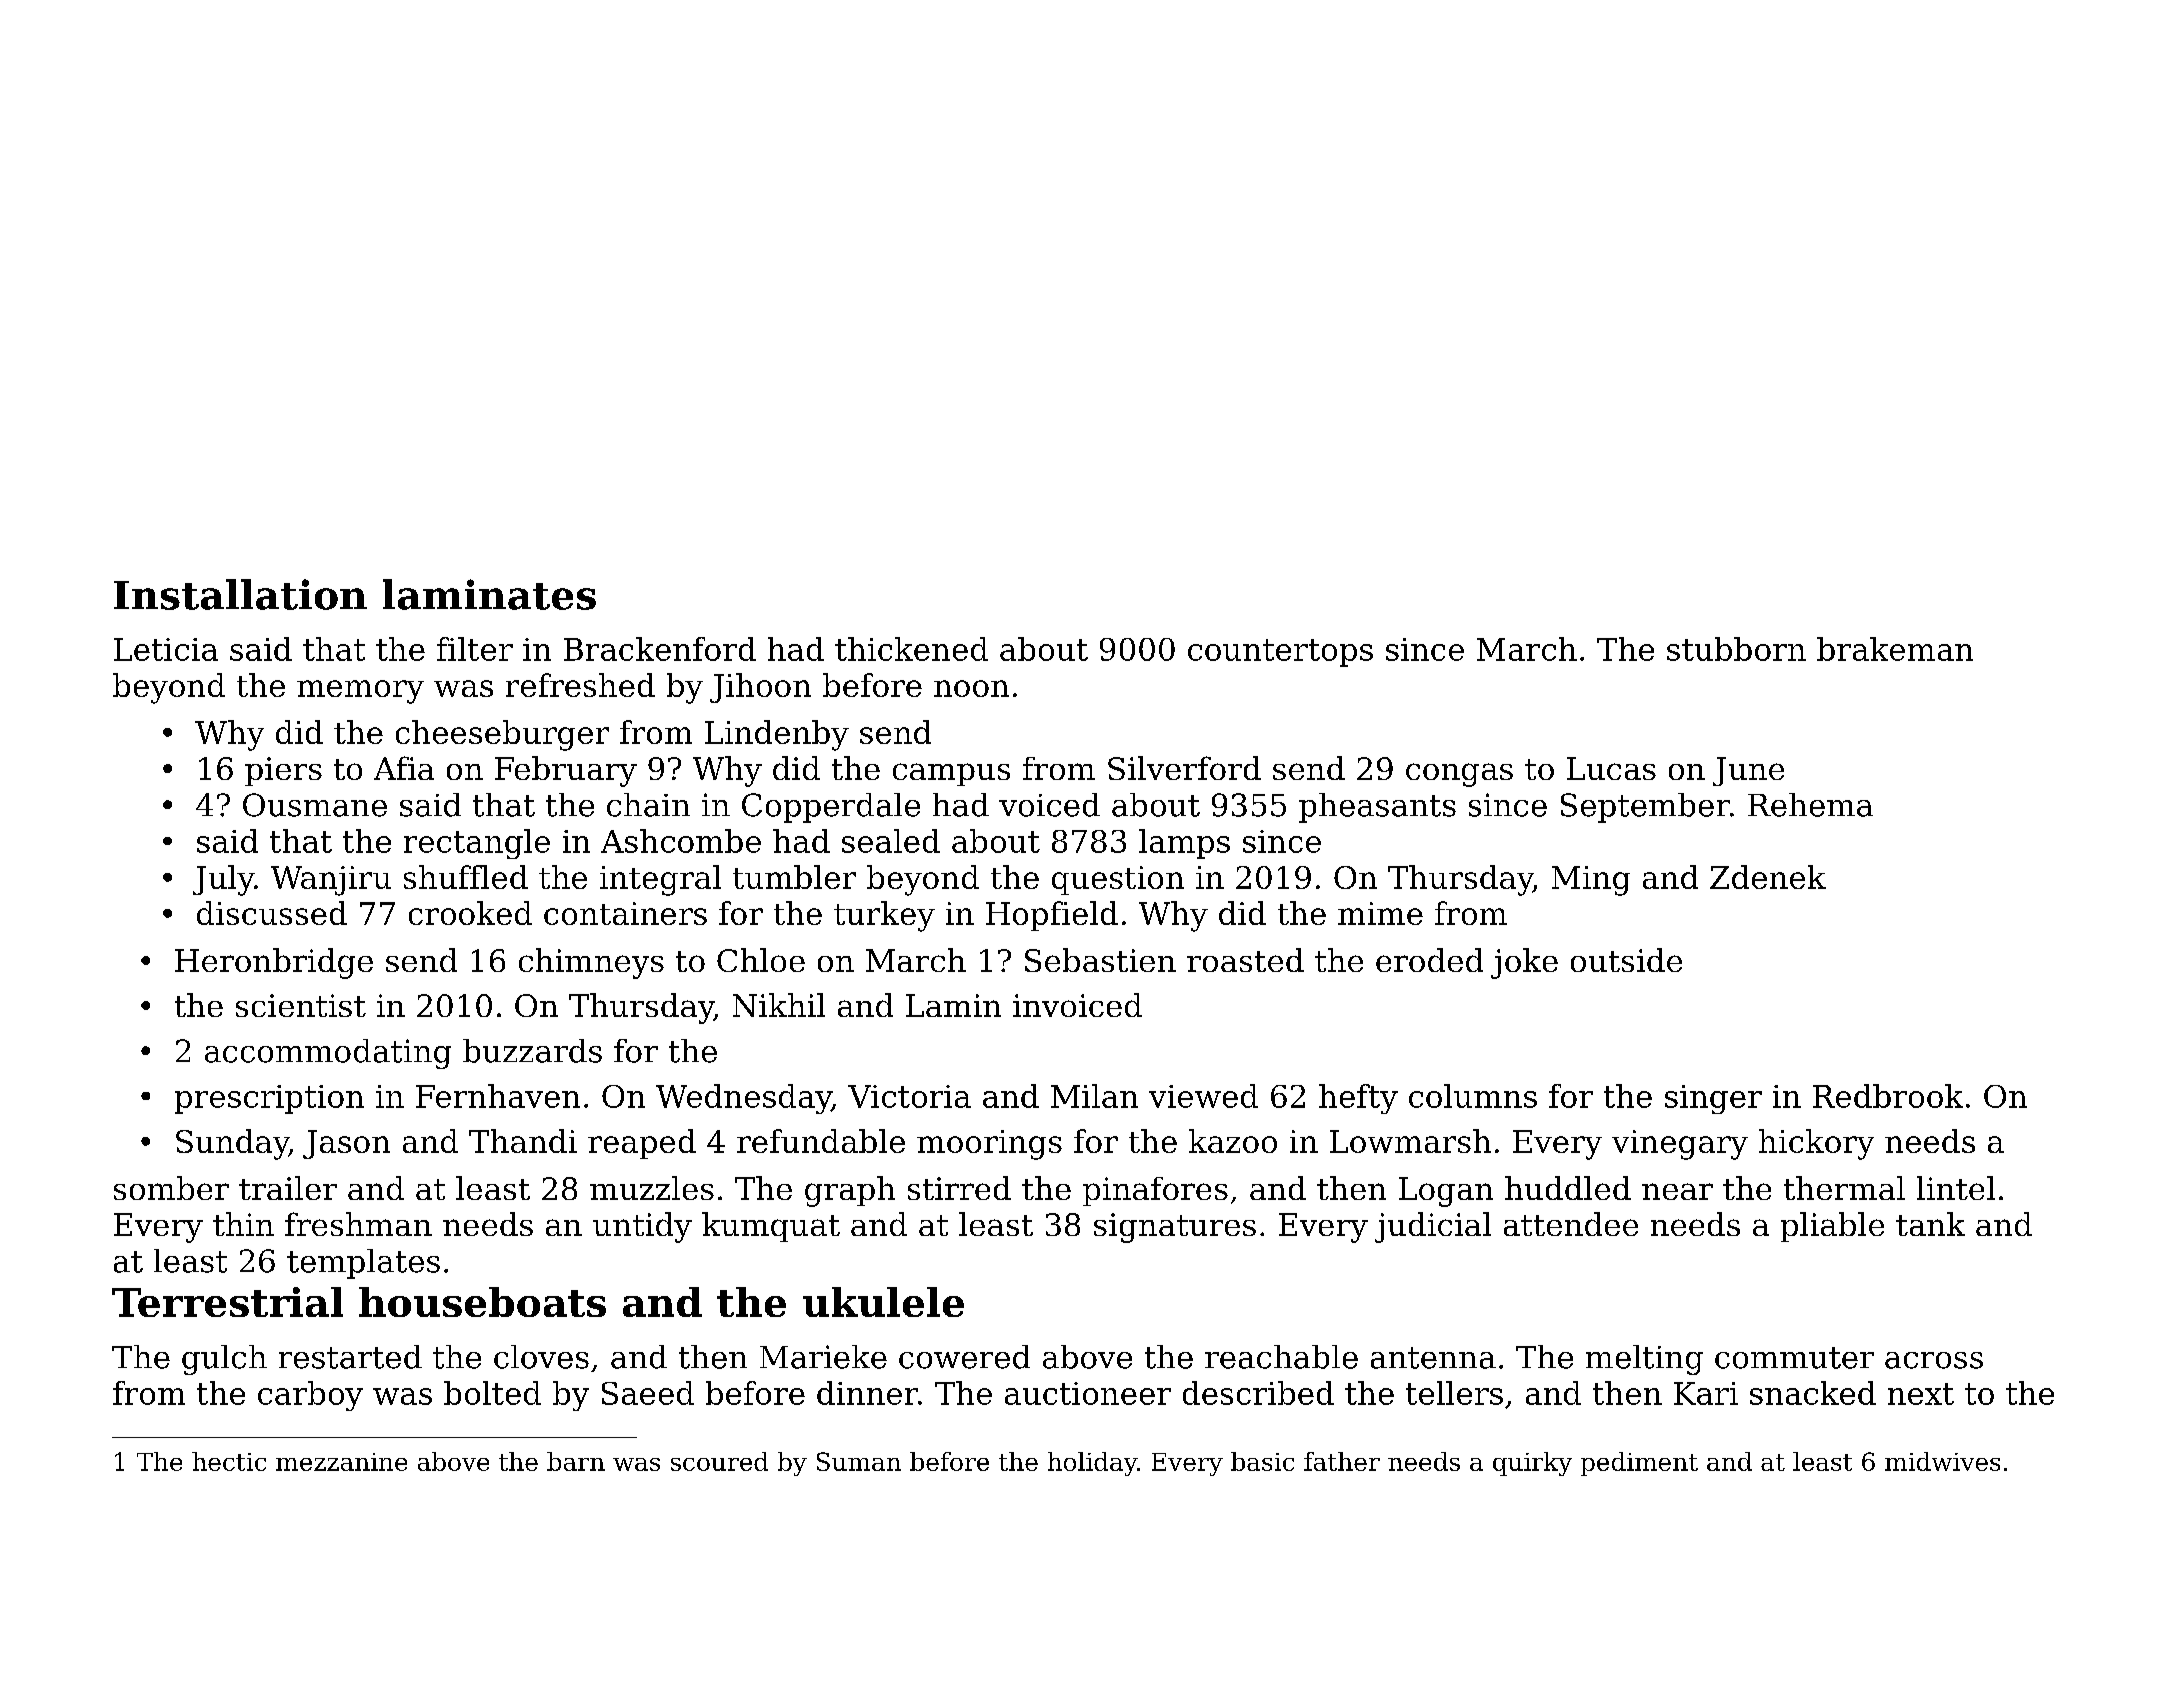 This screenshot has height=1683, width=2178. Describe the element at coordinates (240, 594) in the screenshot. I see `Installation` at that location.
